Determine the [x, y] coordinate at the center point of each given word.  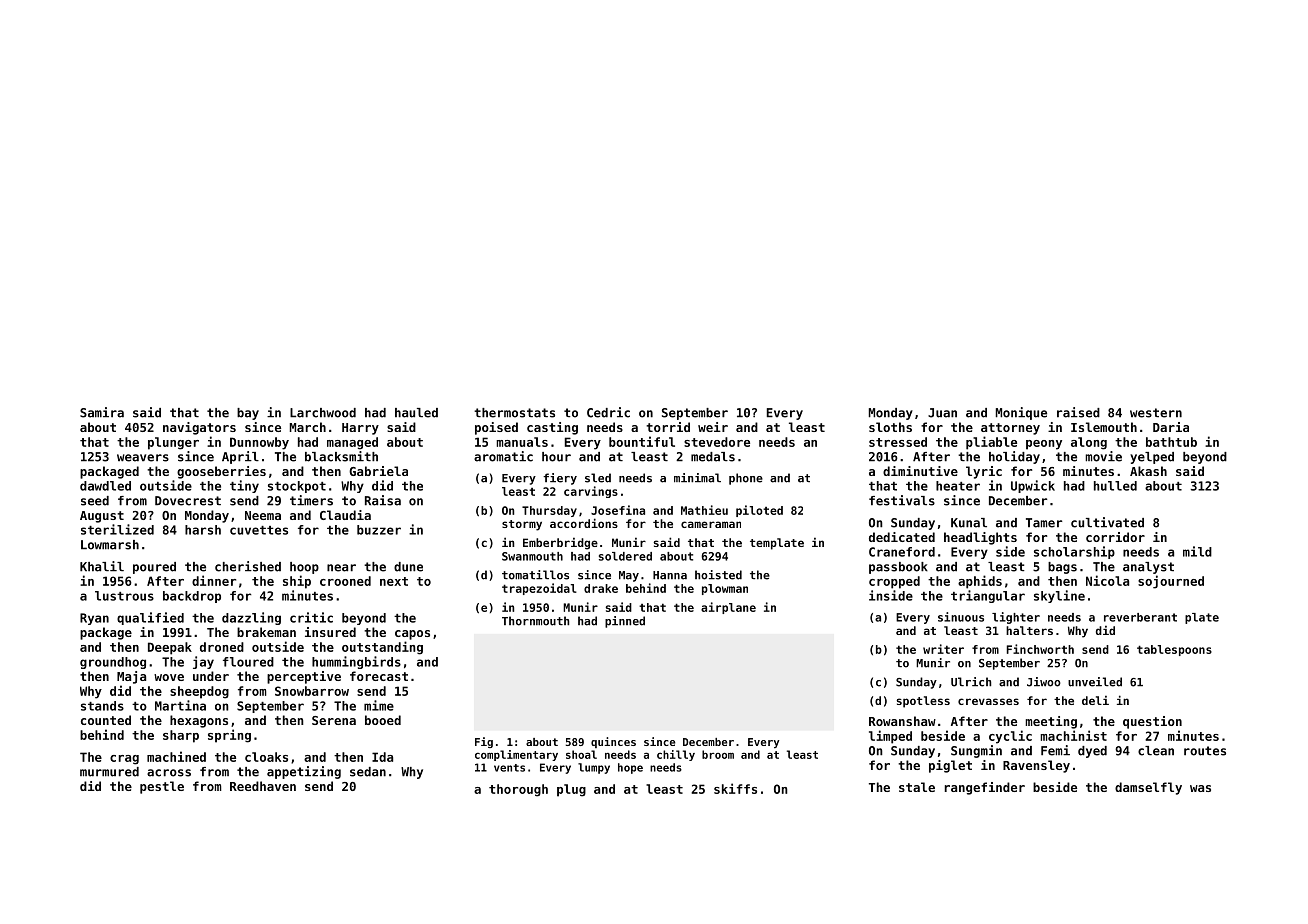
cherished [248, 566]
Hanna [670, 575]
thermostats [514, 413]
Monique [1021, 413]
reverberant [1140, 617]
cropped [894, 582]
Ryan [94, 619]
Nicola [1107, 580]
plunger [173, 443]
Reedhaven [263, 786]
